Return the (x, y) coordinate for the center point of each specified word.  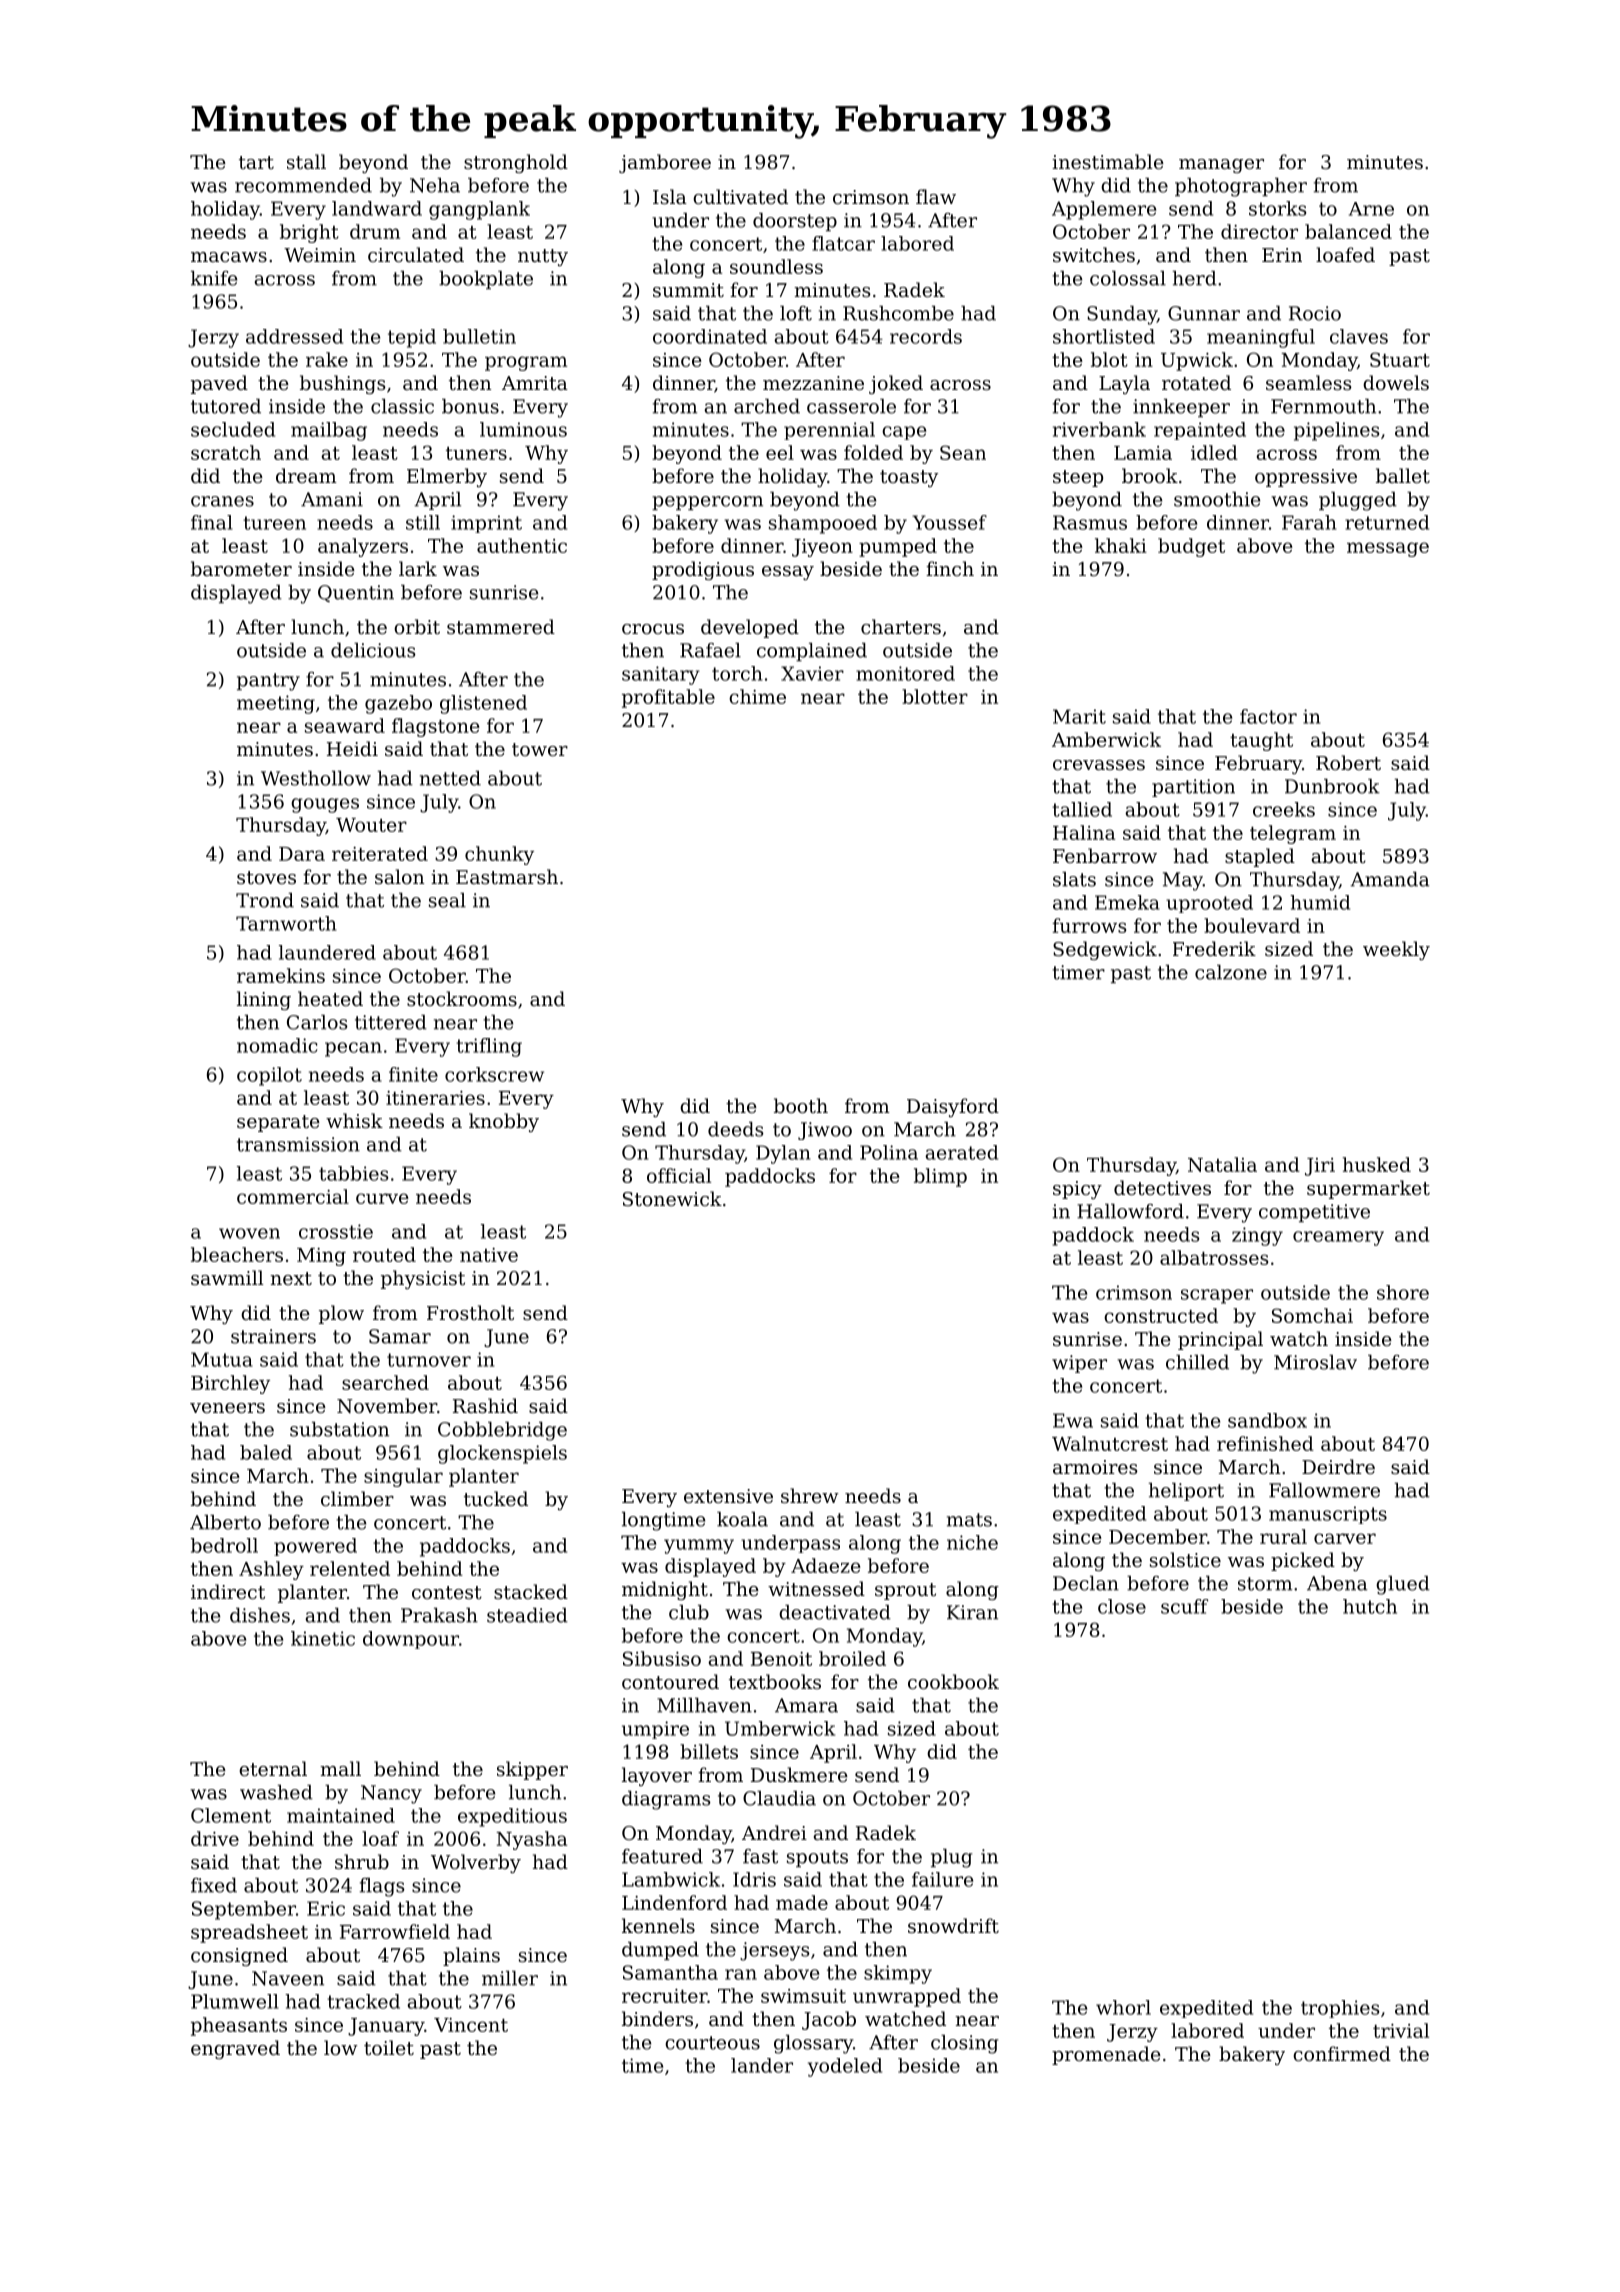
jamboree (665, 163)
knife (214, 278)
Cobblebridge (502, 1431)
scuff (1184, 1606)
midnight (665, 1590)
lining (264, 1000)
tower (540, 749)
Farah (1309, 522)
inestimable (1108, 161)
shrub (362, 1861)
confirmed (1342, 2053)
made (802, 1902)
